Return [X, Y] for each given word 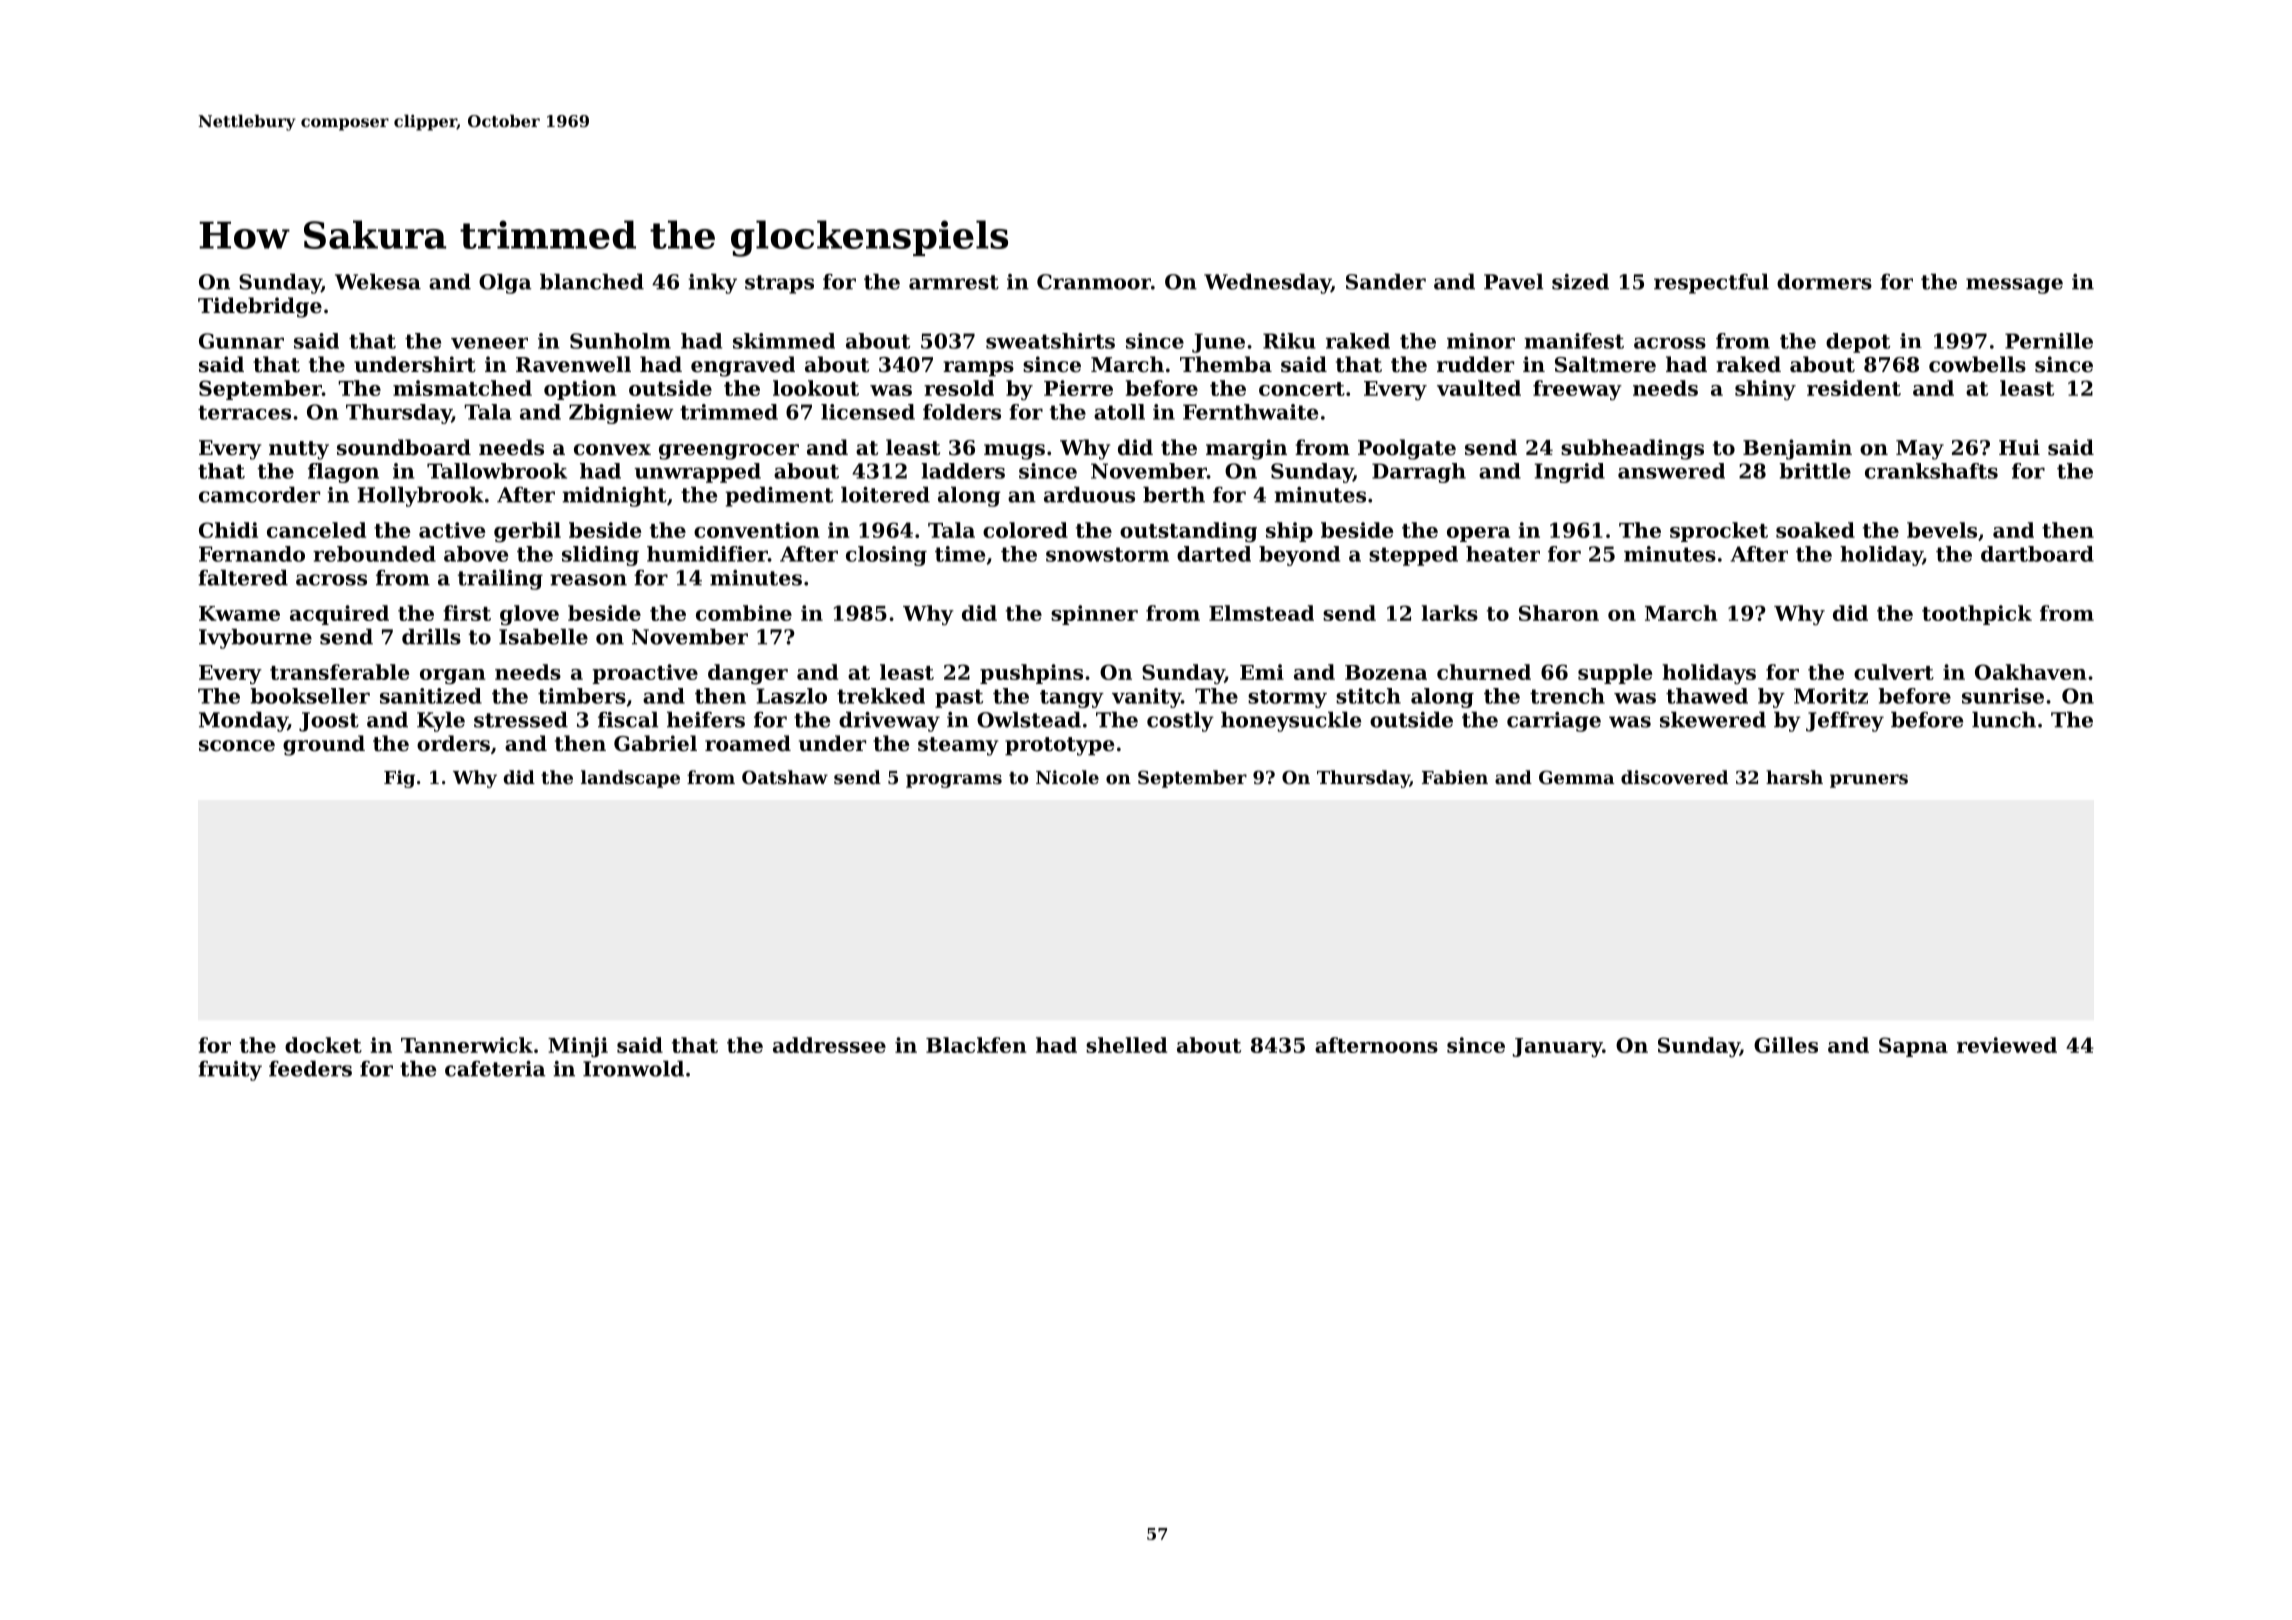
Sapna [1913, 1047]
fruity [230, 1071]
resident [1854, 388]
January [1557, 1047]
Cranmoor [1094, 282]
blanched [592, 281]
